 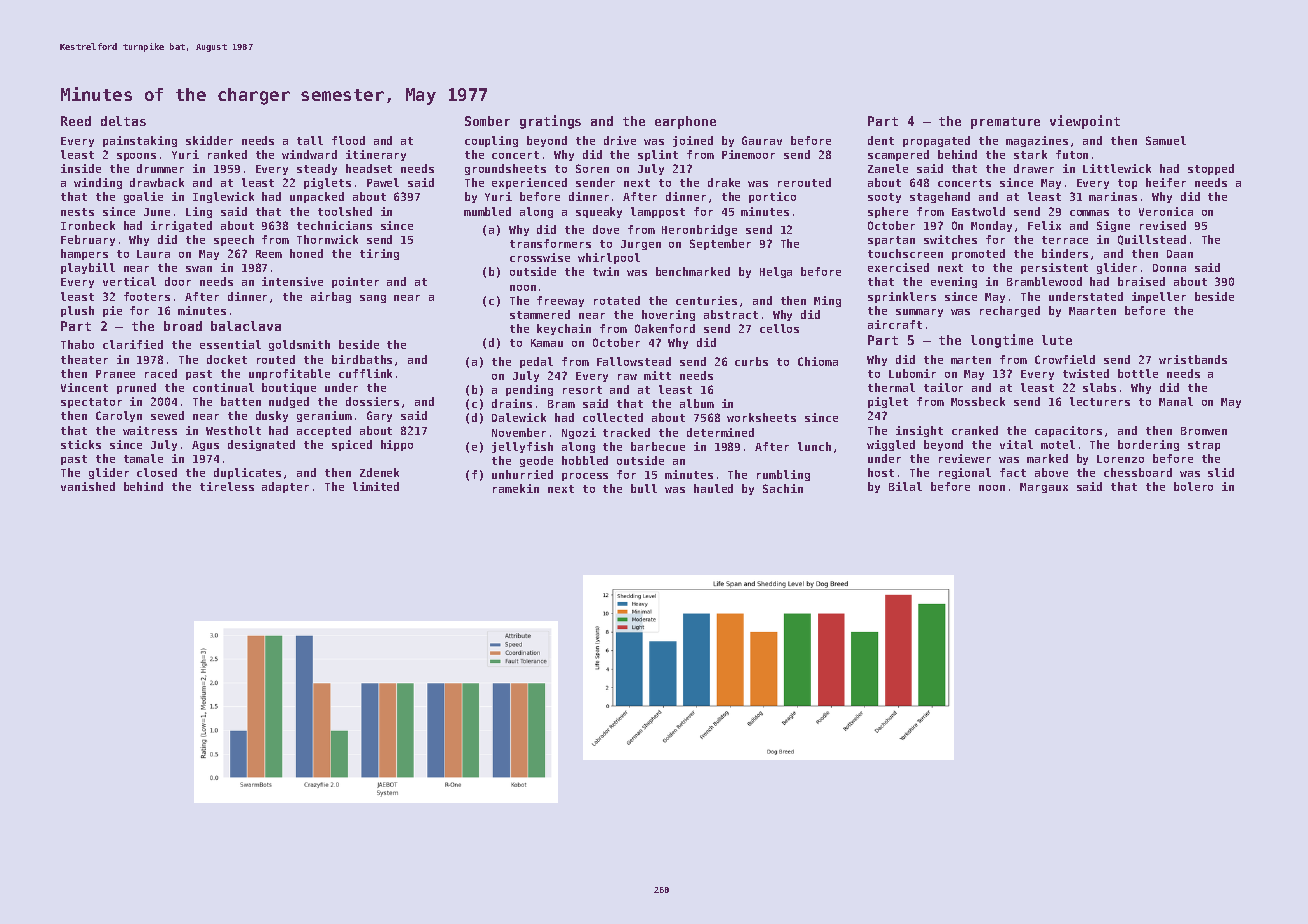 I want to click on adapter, so click(x=285, y=487).
